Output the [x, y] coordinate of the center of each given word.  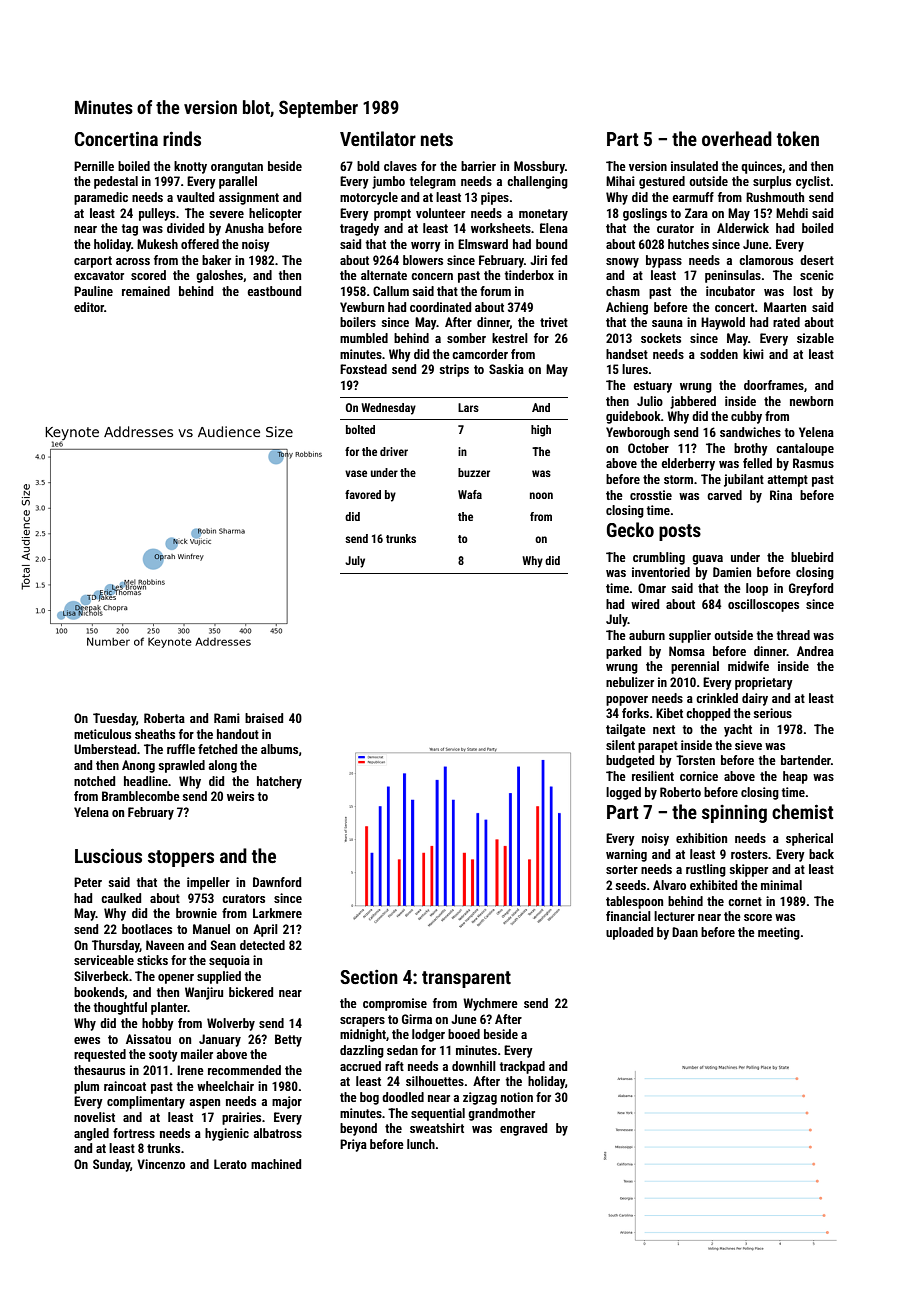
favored [363, 494]
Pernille [94, 166]
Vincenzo [161, 1164]
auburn [647, 635]
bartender [806, 760]
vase [356, 473]
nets [437, 139]
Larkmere [277, 913]
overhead [737, 138]
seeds [630, 885]
